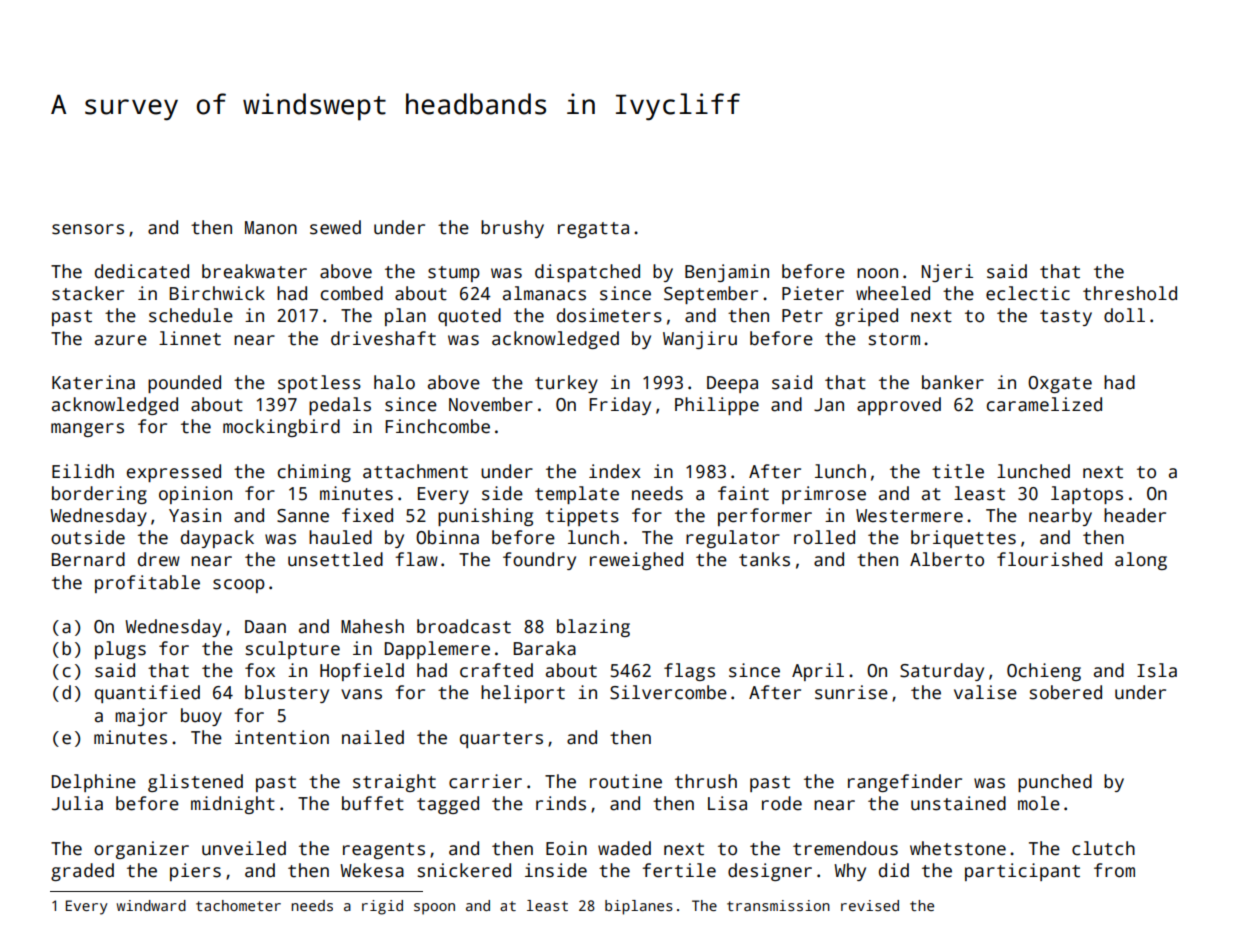  I want to click on along, so click(1141, 561).
